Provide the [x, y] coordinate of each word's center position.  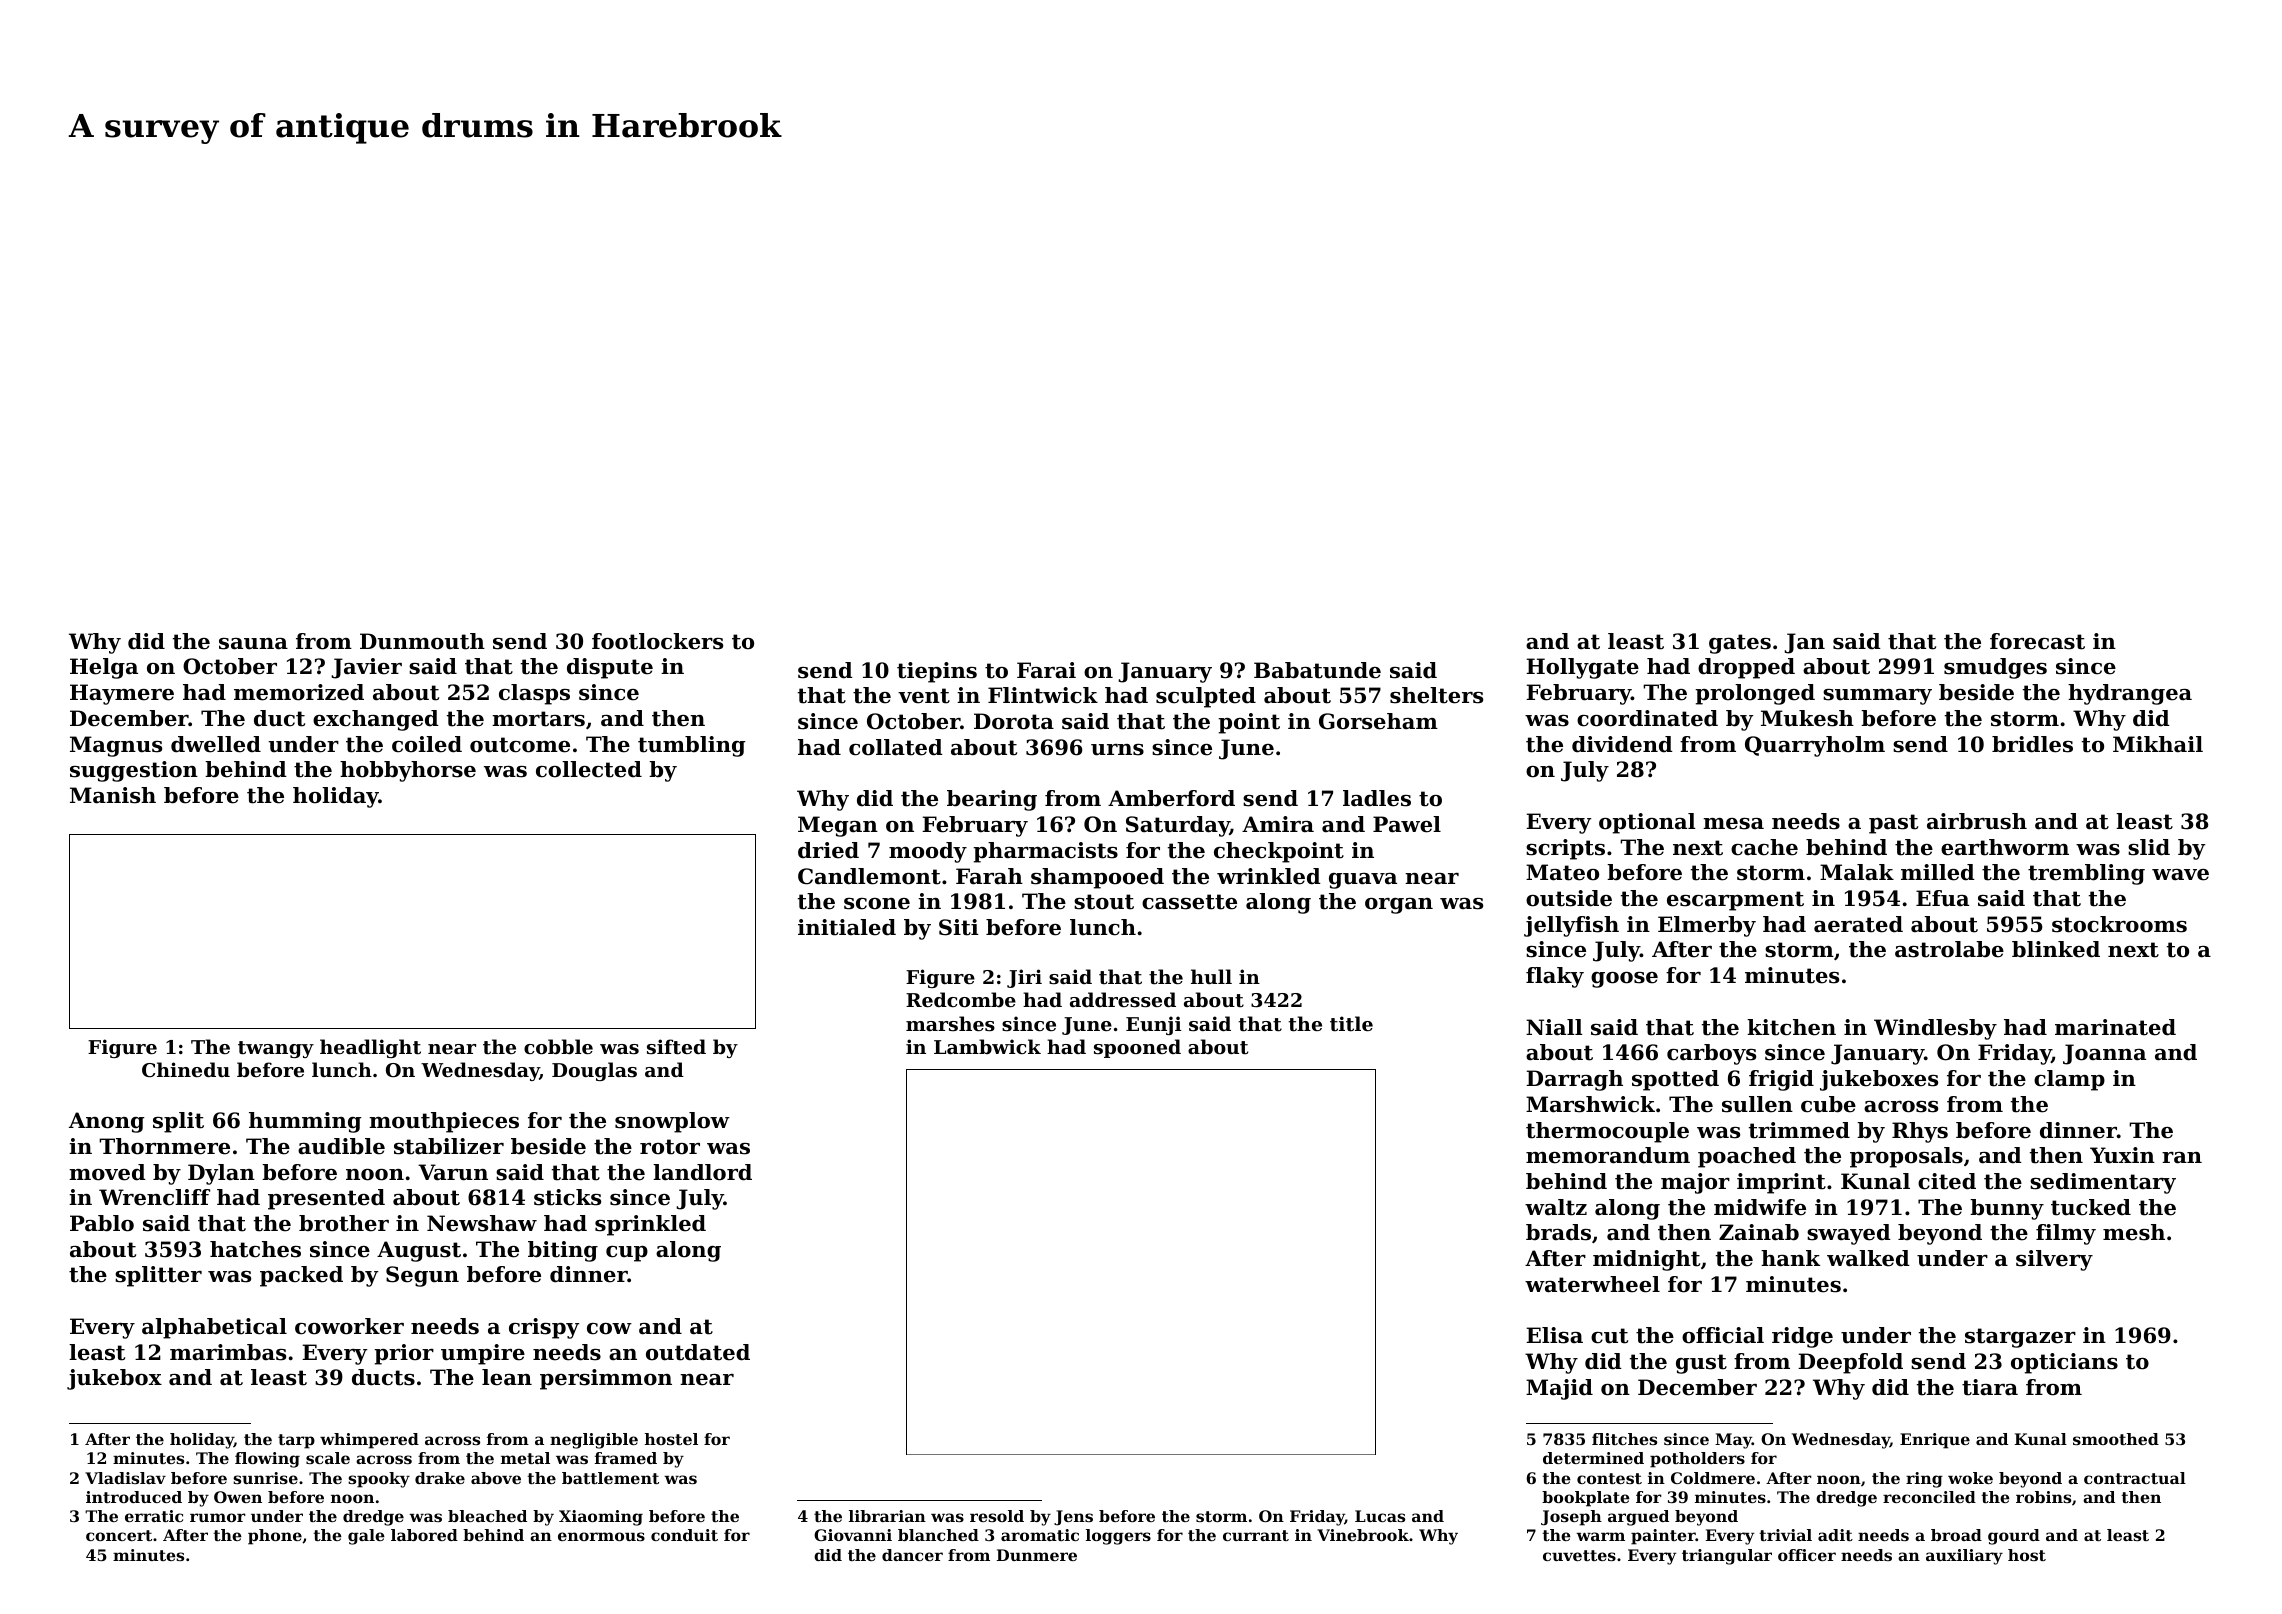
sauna [253, 644]
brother [344, 1223]
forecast [2037, 641]
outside [1569, 898]
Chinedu [186, 1069]
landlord [702, 1172]
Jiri [1024, 978]
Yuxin [2122, 1155]
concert [119, 1535]
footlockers [657, 641]
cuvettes [1579, 1555]
